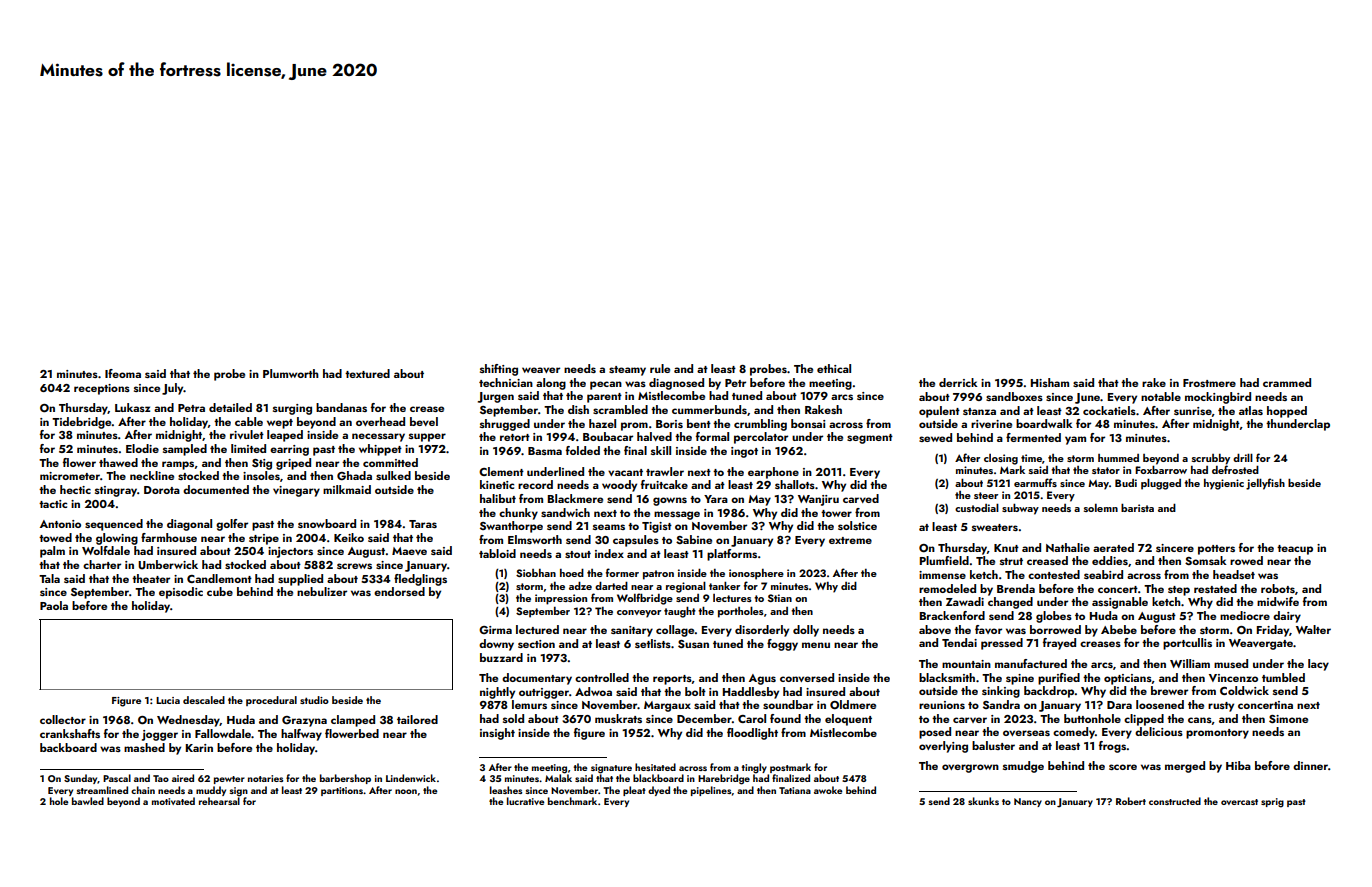 This document has width=1372, height=887. What do you see at coordinates (342, 791) in the document?
I see `partitions` at bounding box center [342, 791].
